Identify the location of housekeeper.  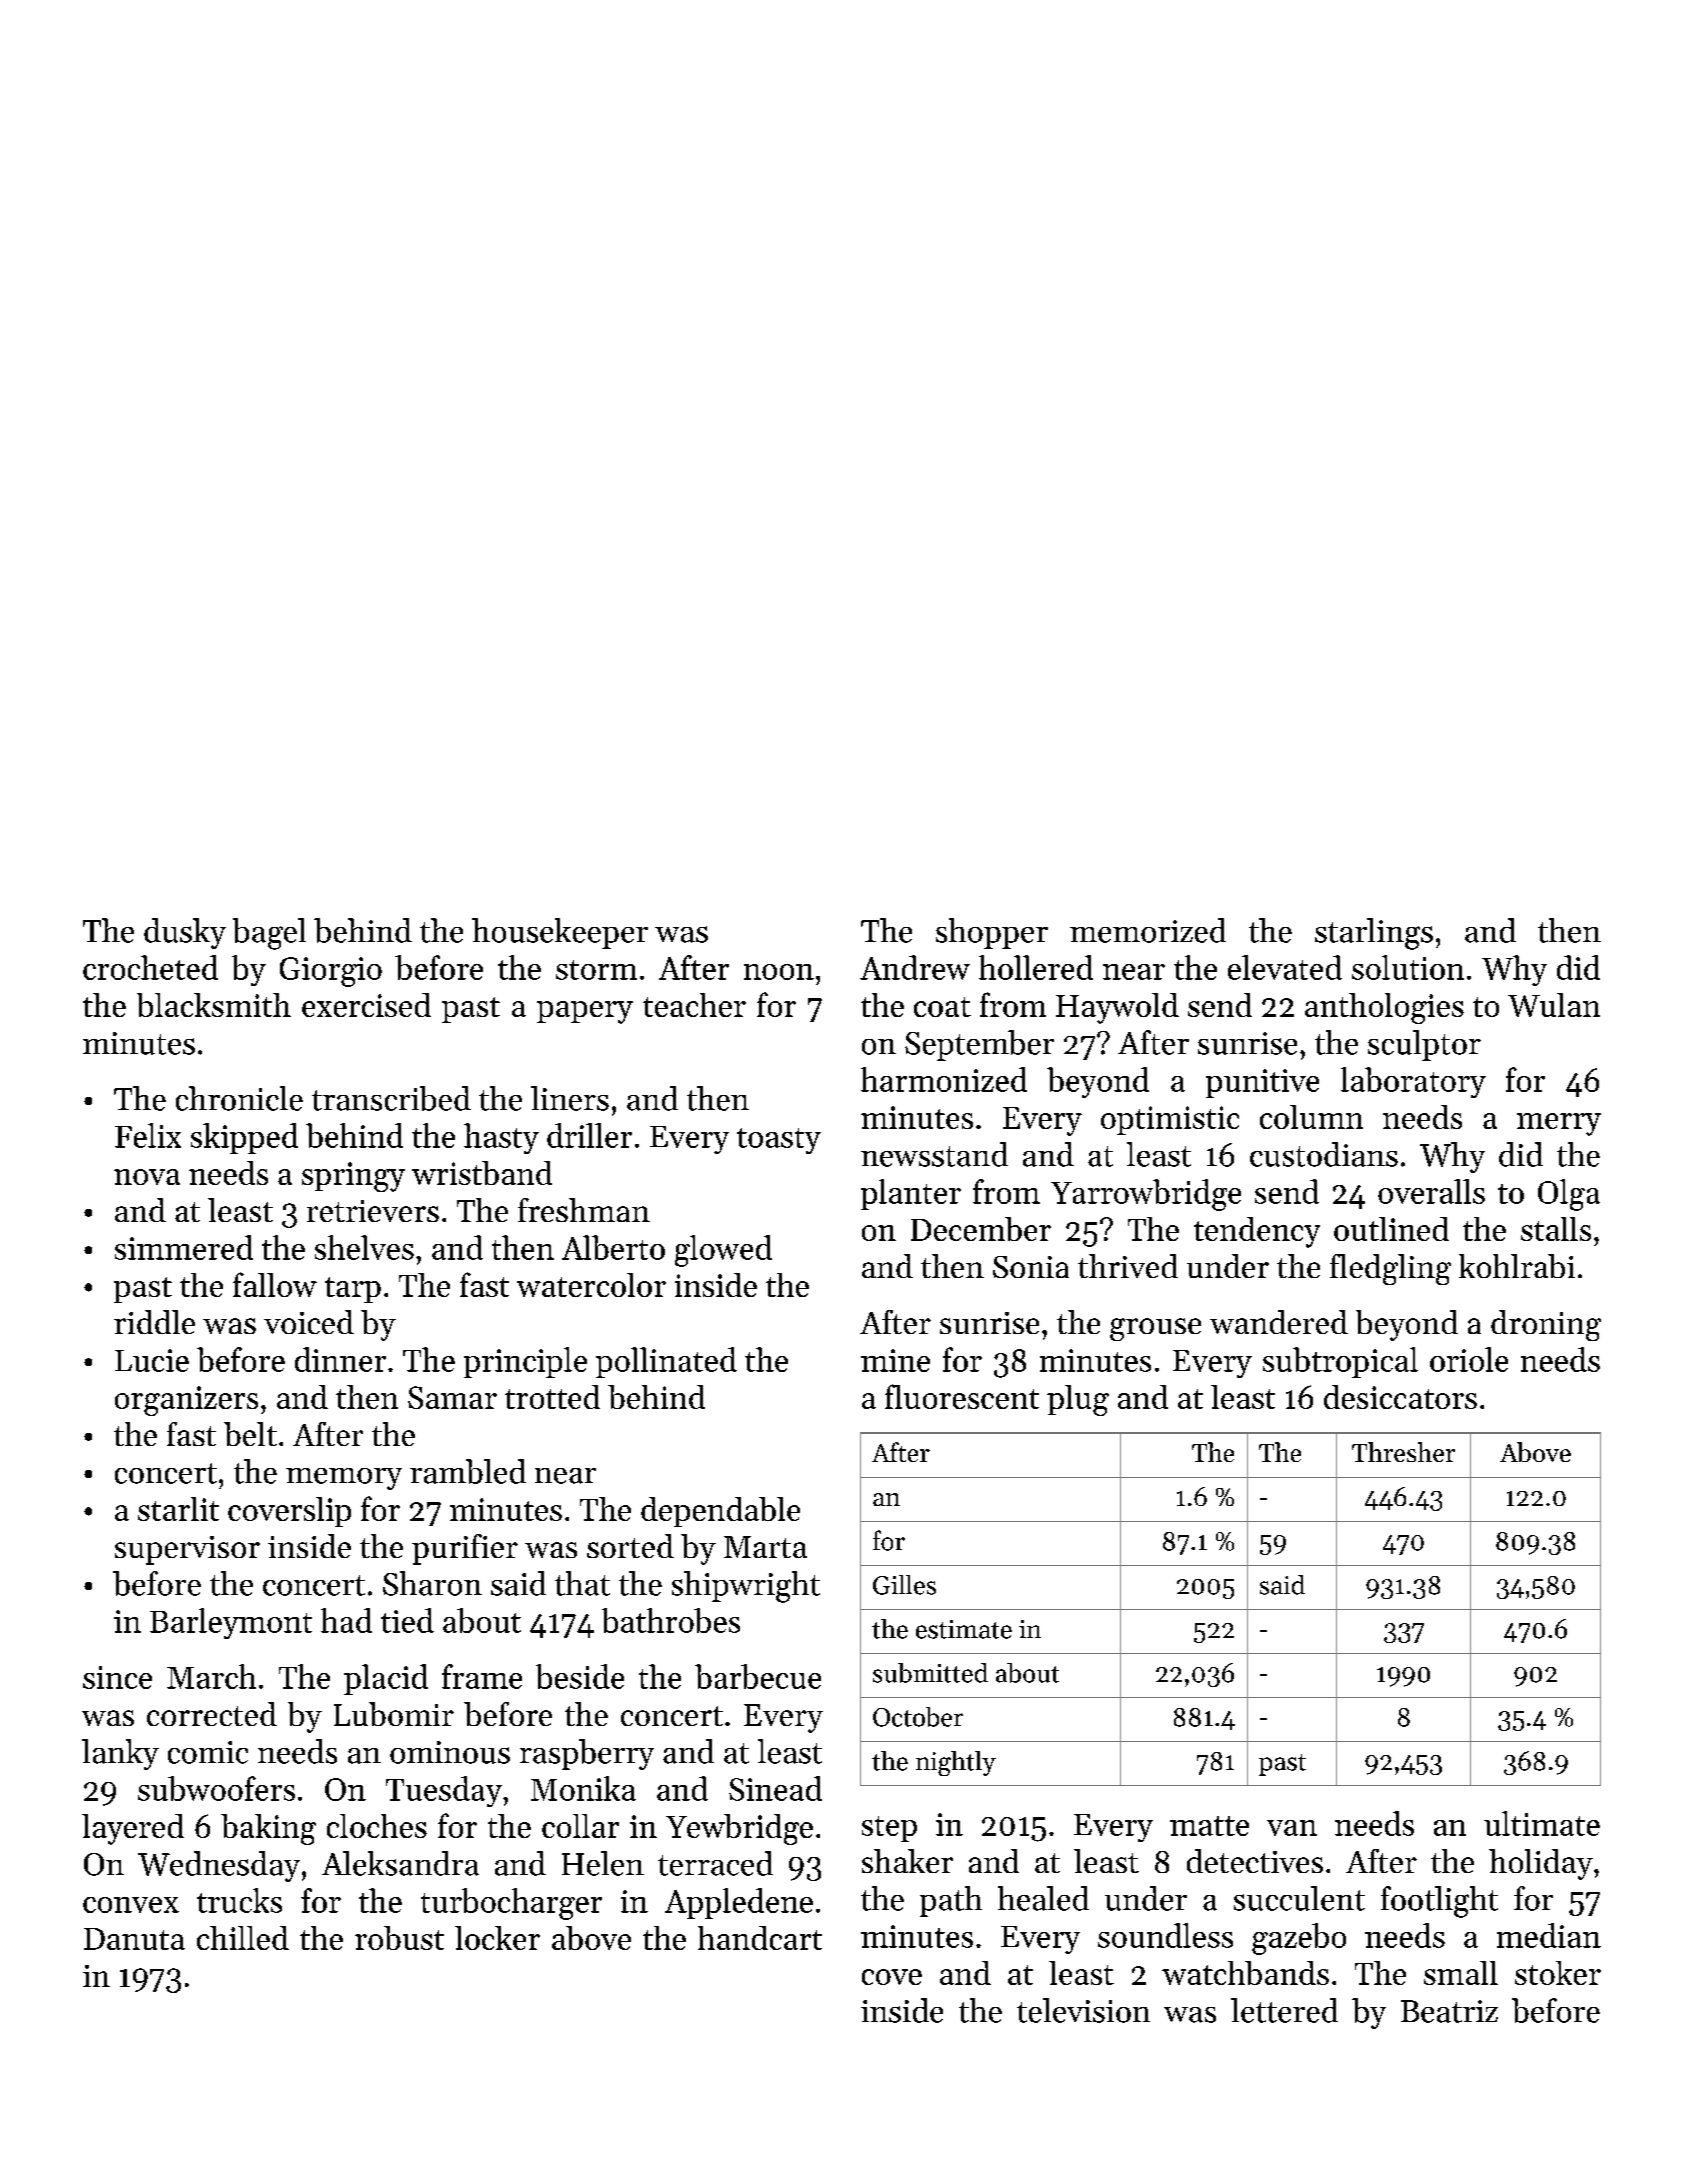
(560, 933).
